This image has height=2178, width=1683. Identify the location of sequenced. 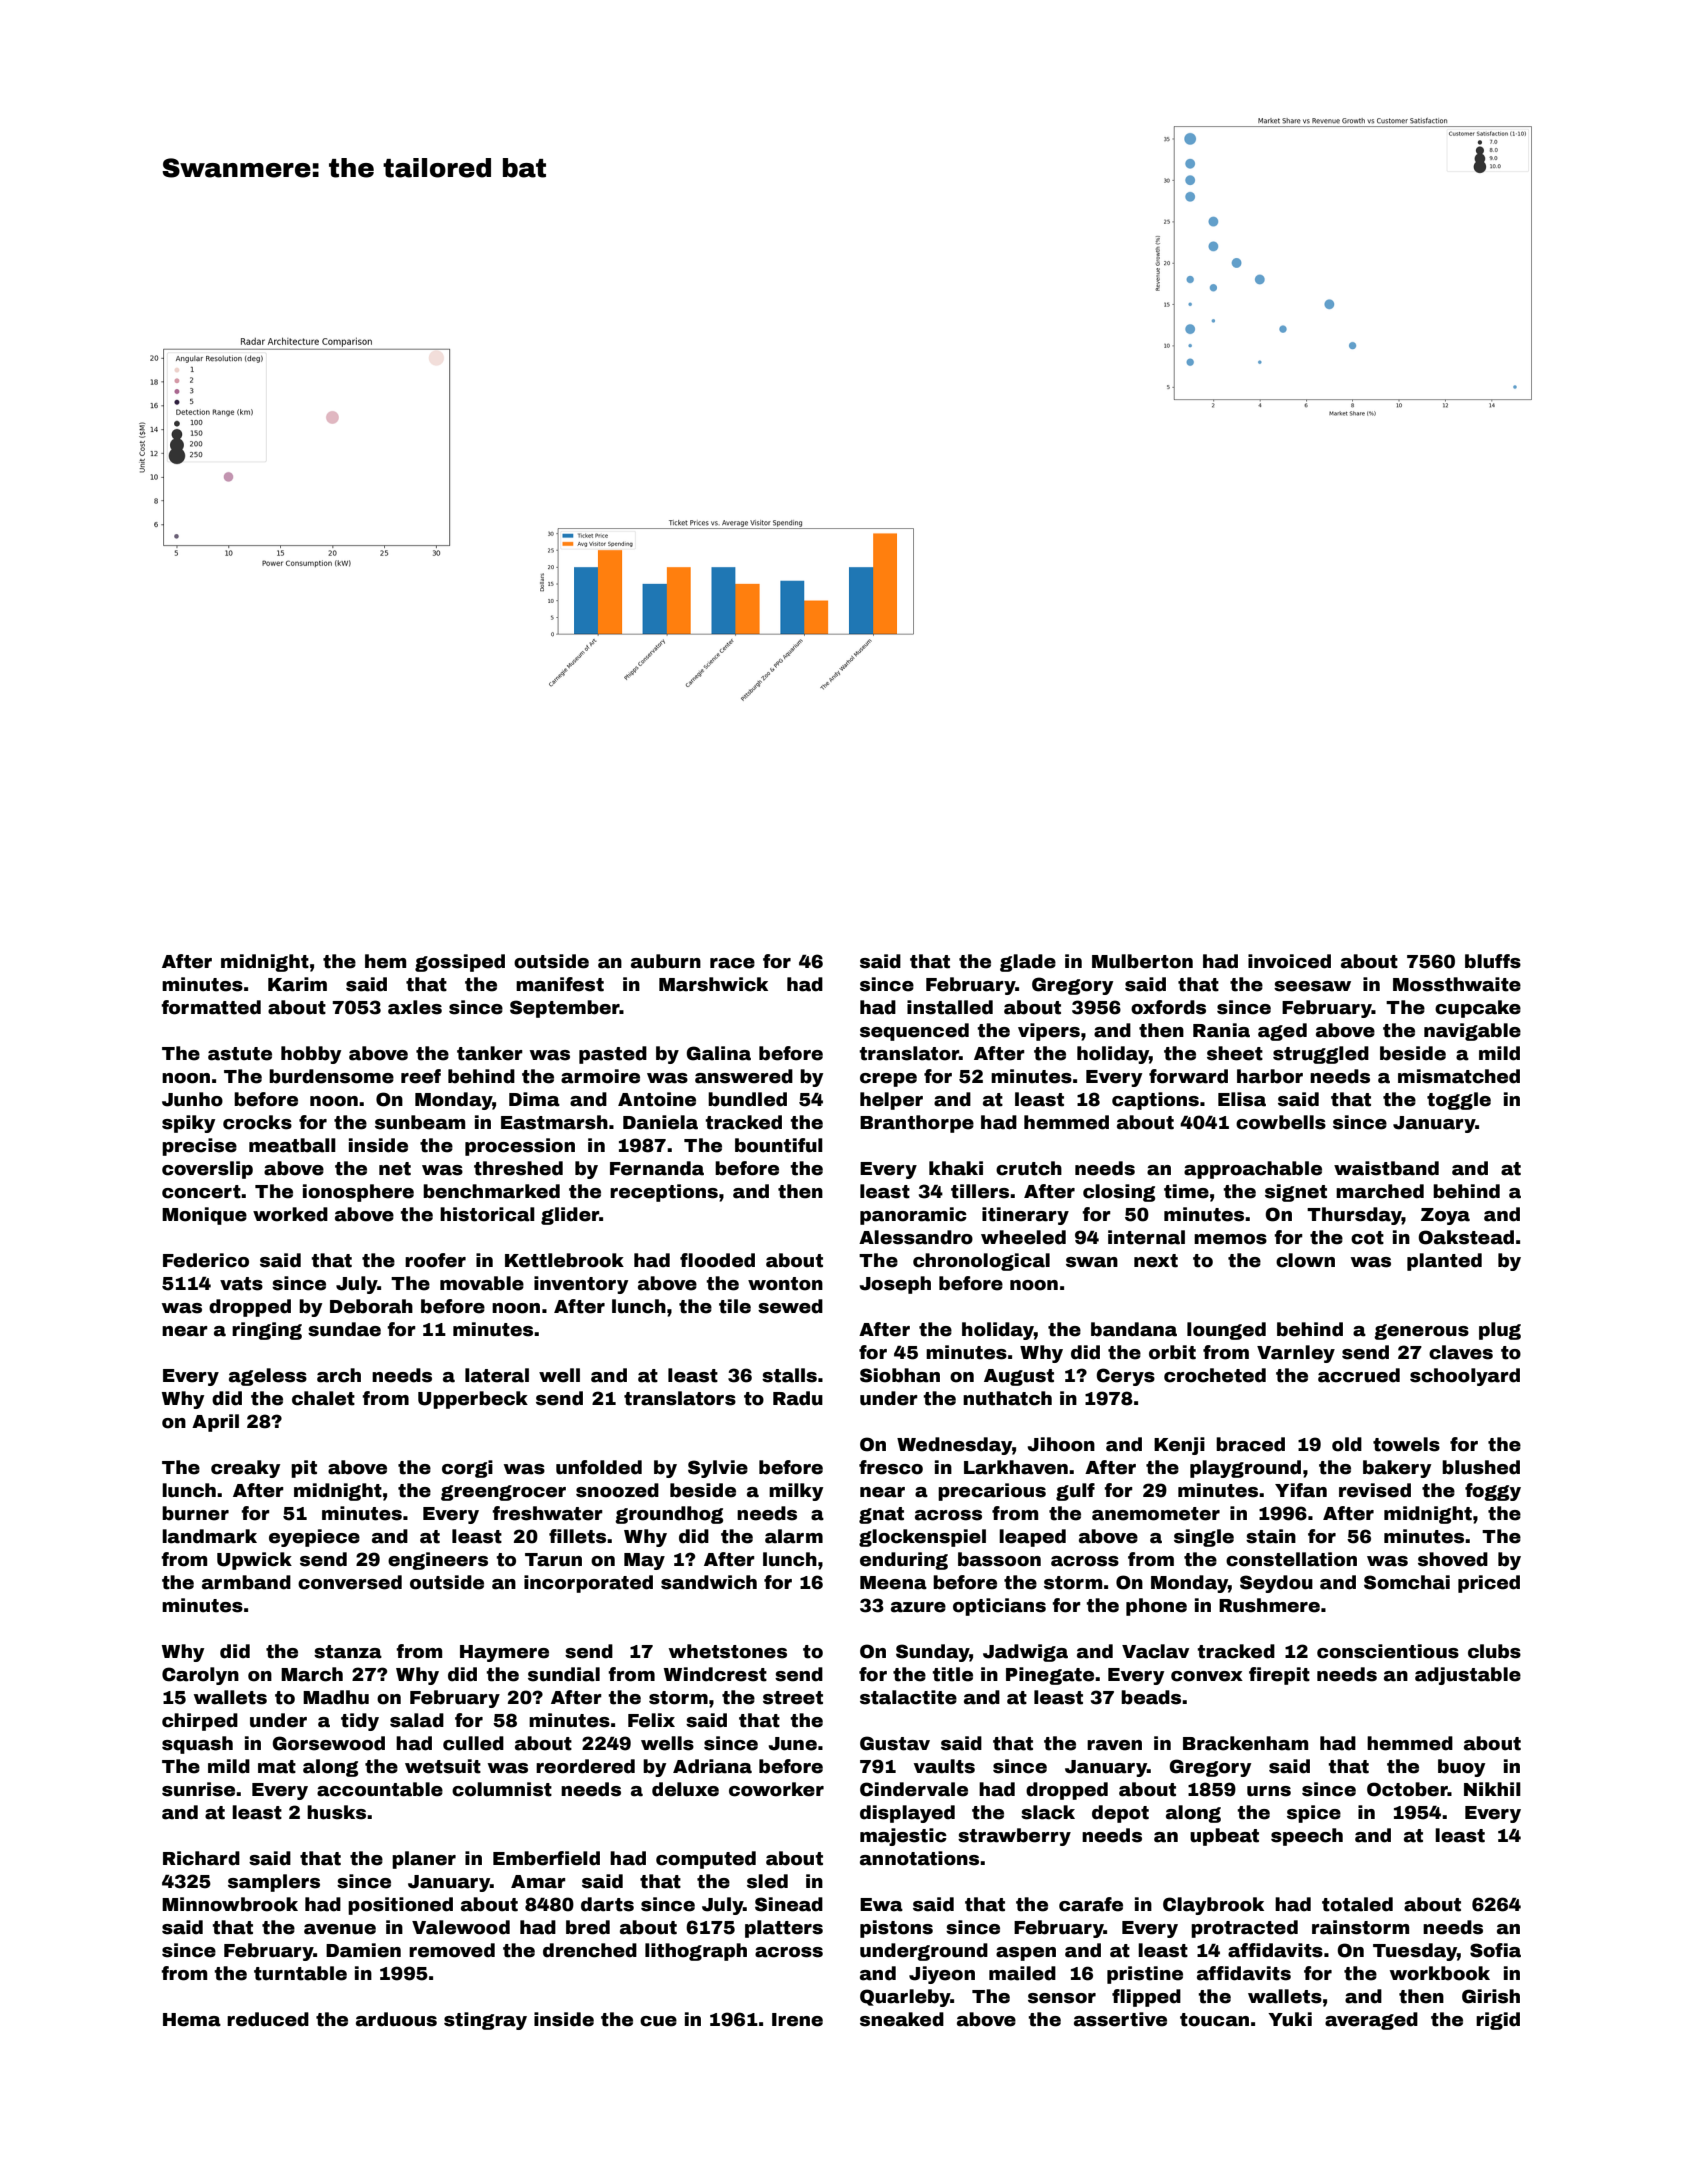
(914, 1032).
